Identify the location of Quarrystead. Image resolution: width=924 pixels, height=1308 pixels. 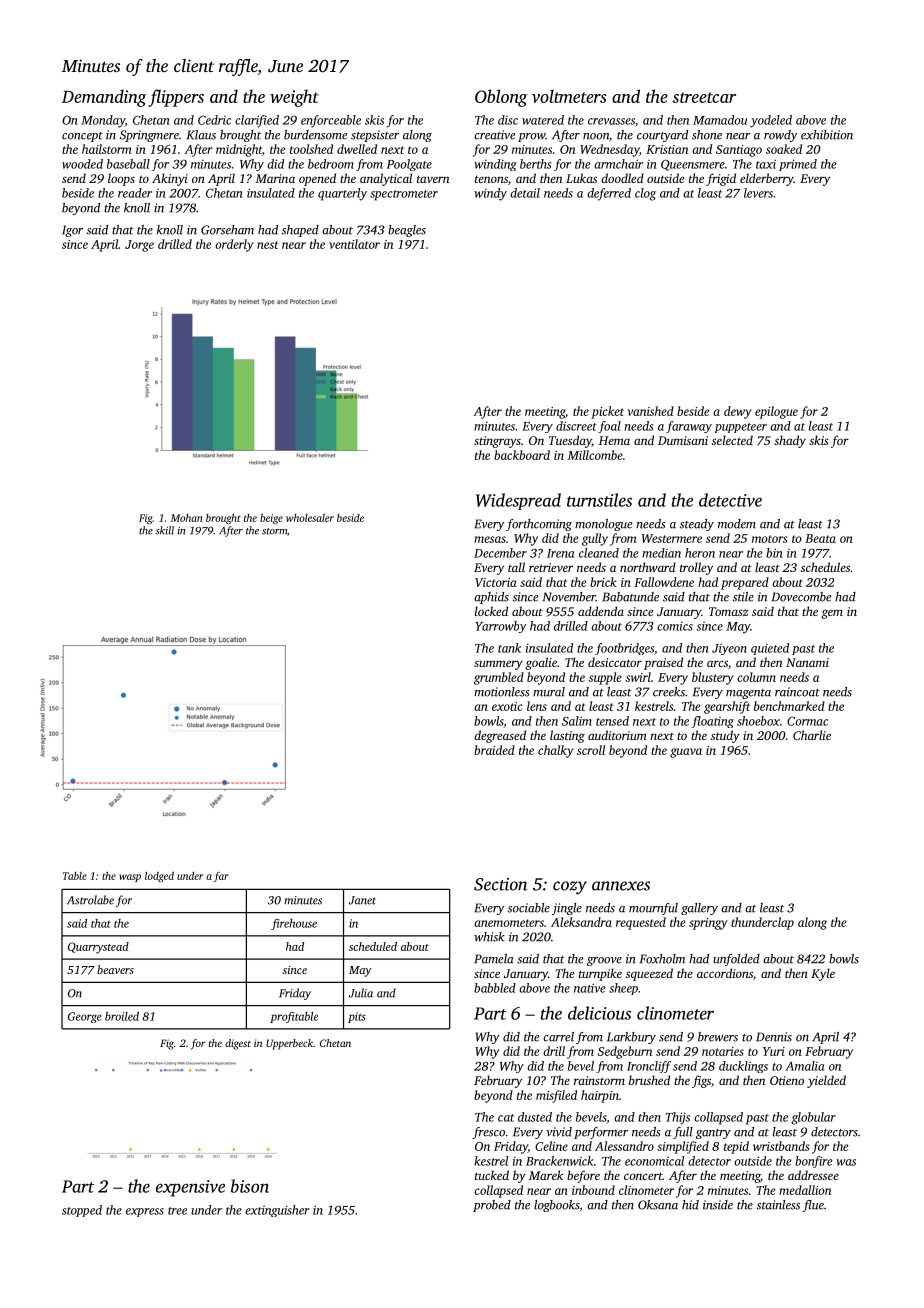
(98, 948).
